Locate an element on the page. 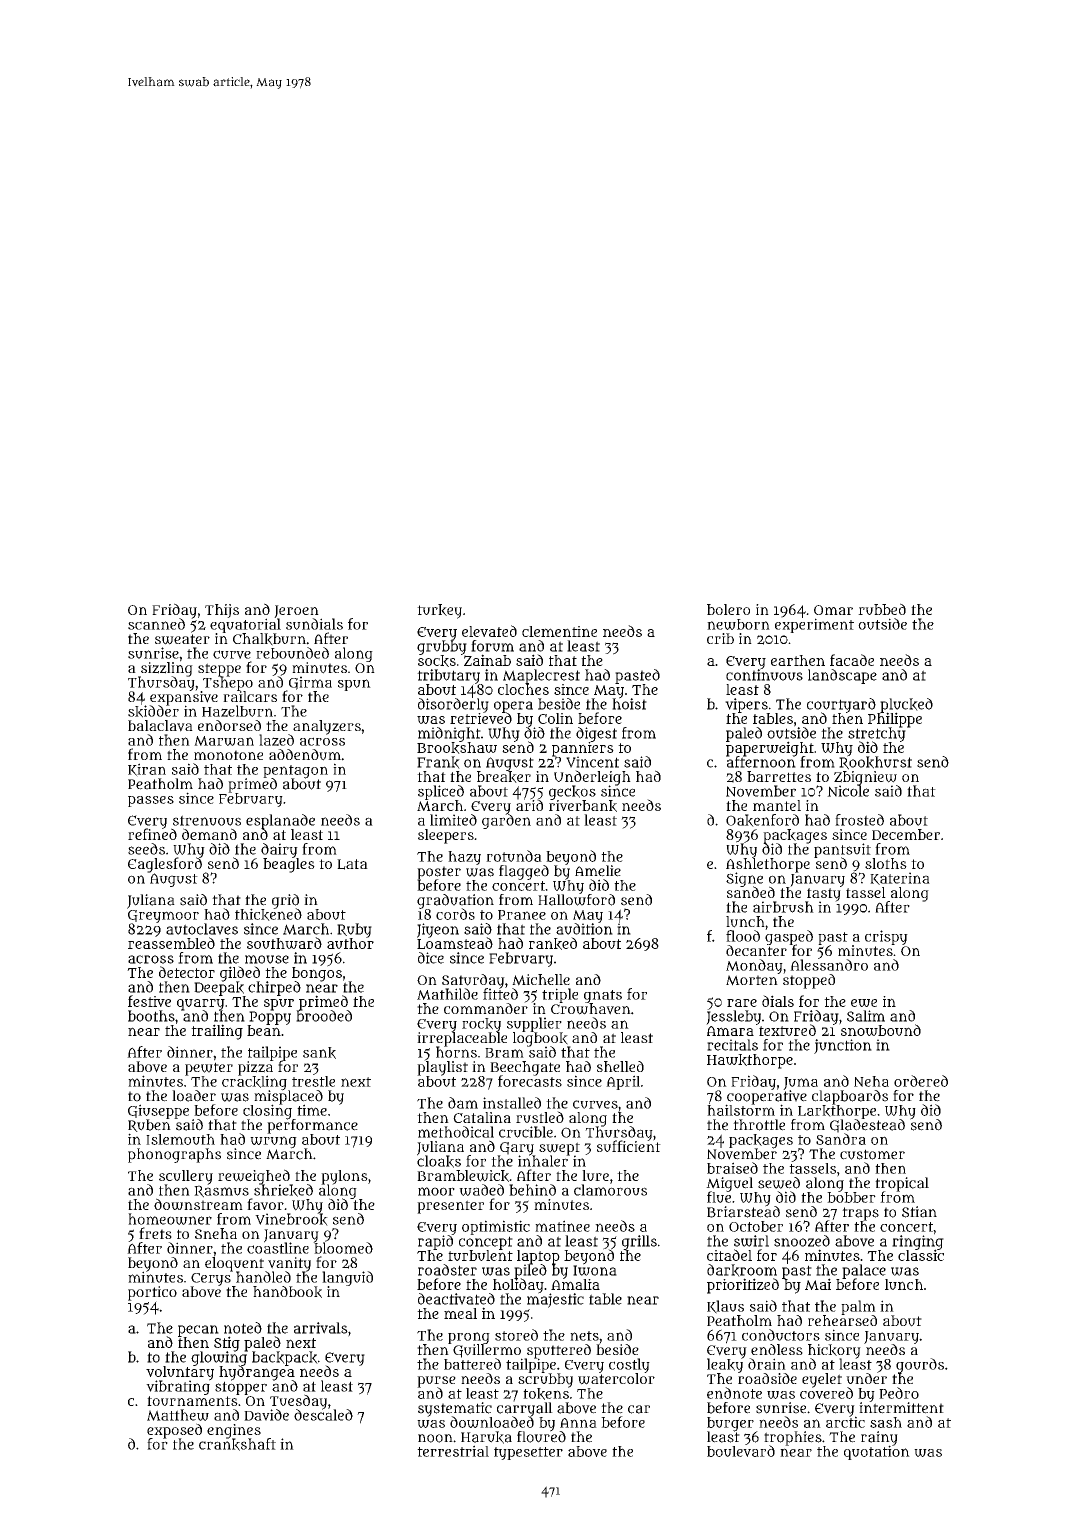 This page has width=1082, height=1531. Ruben is located at coordinates (149, 1125).
